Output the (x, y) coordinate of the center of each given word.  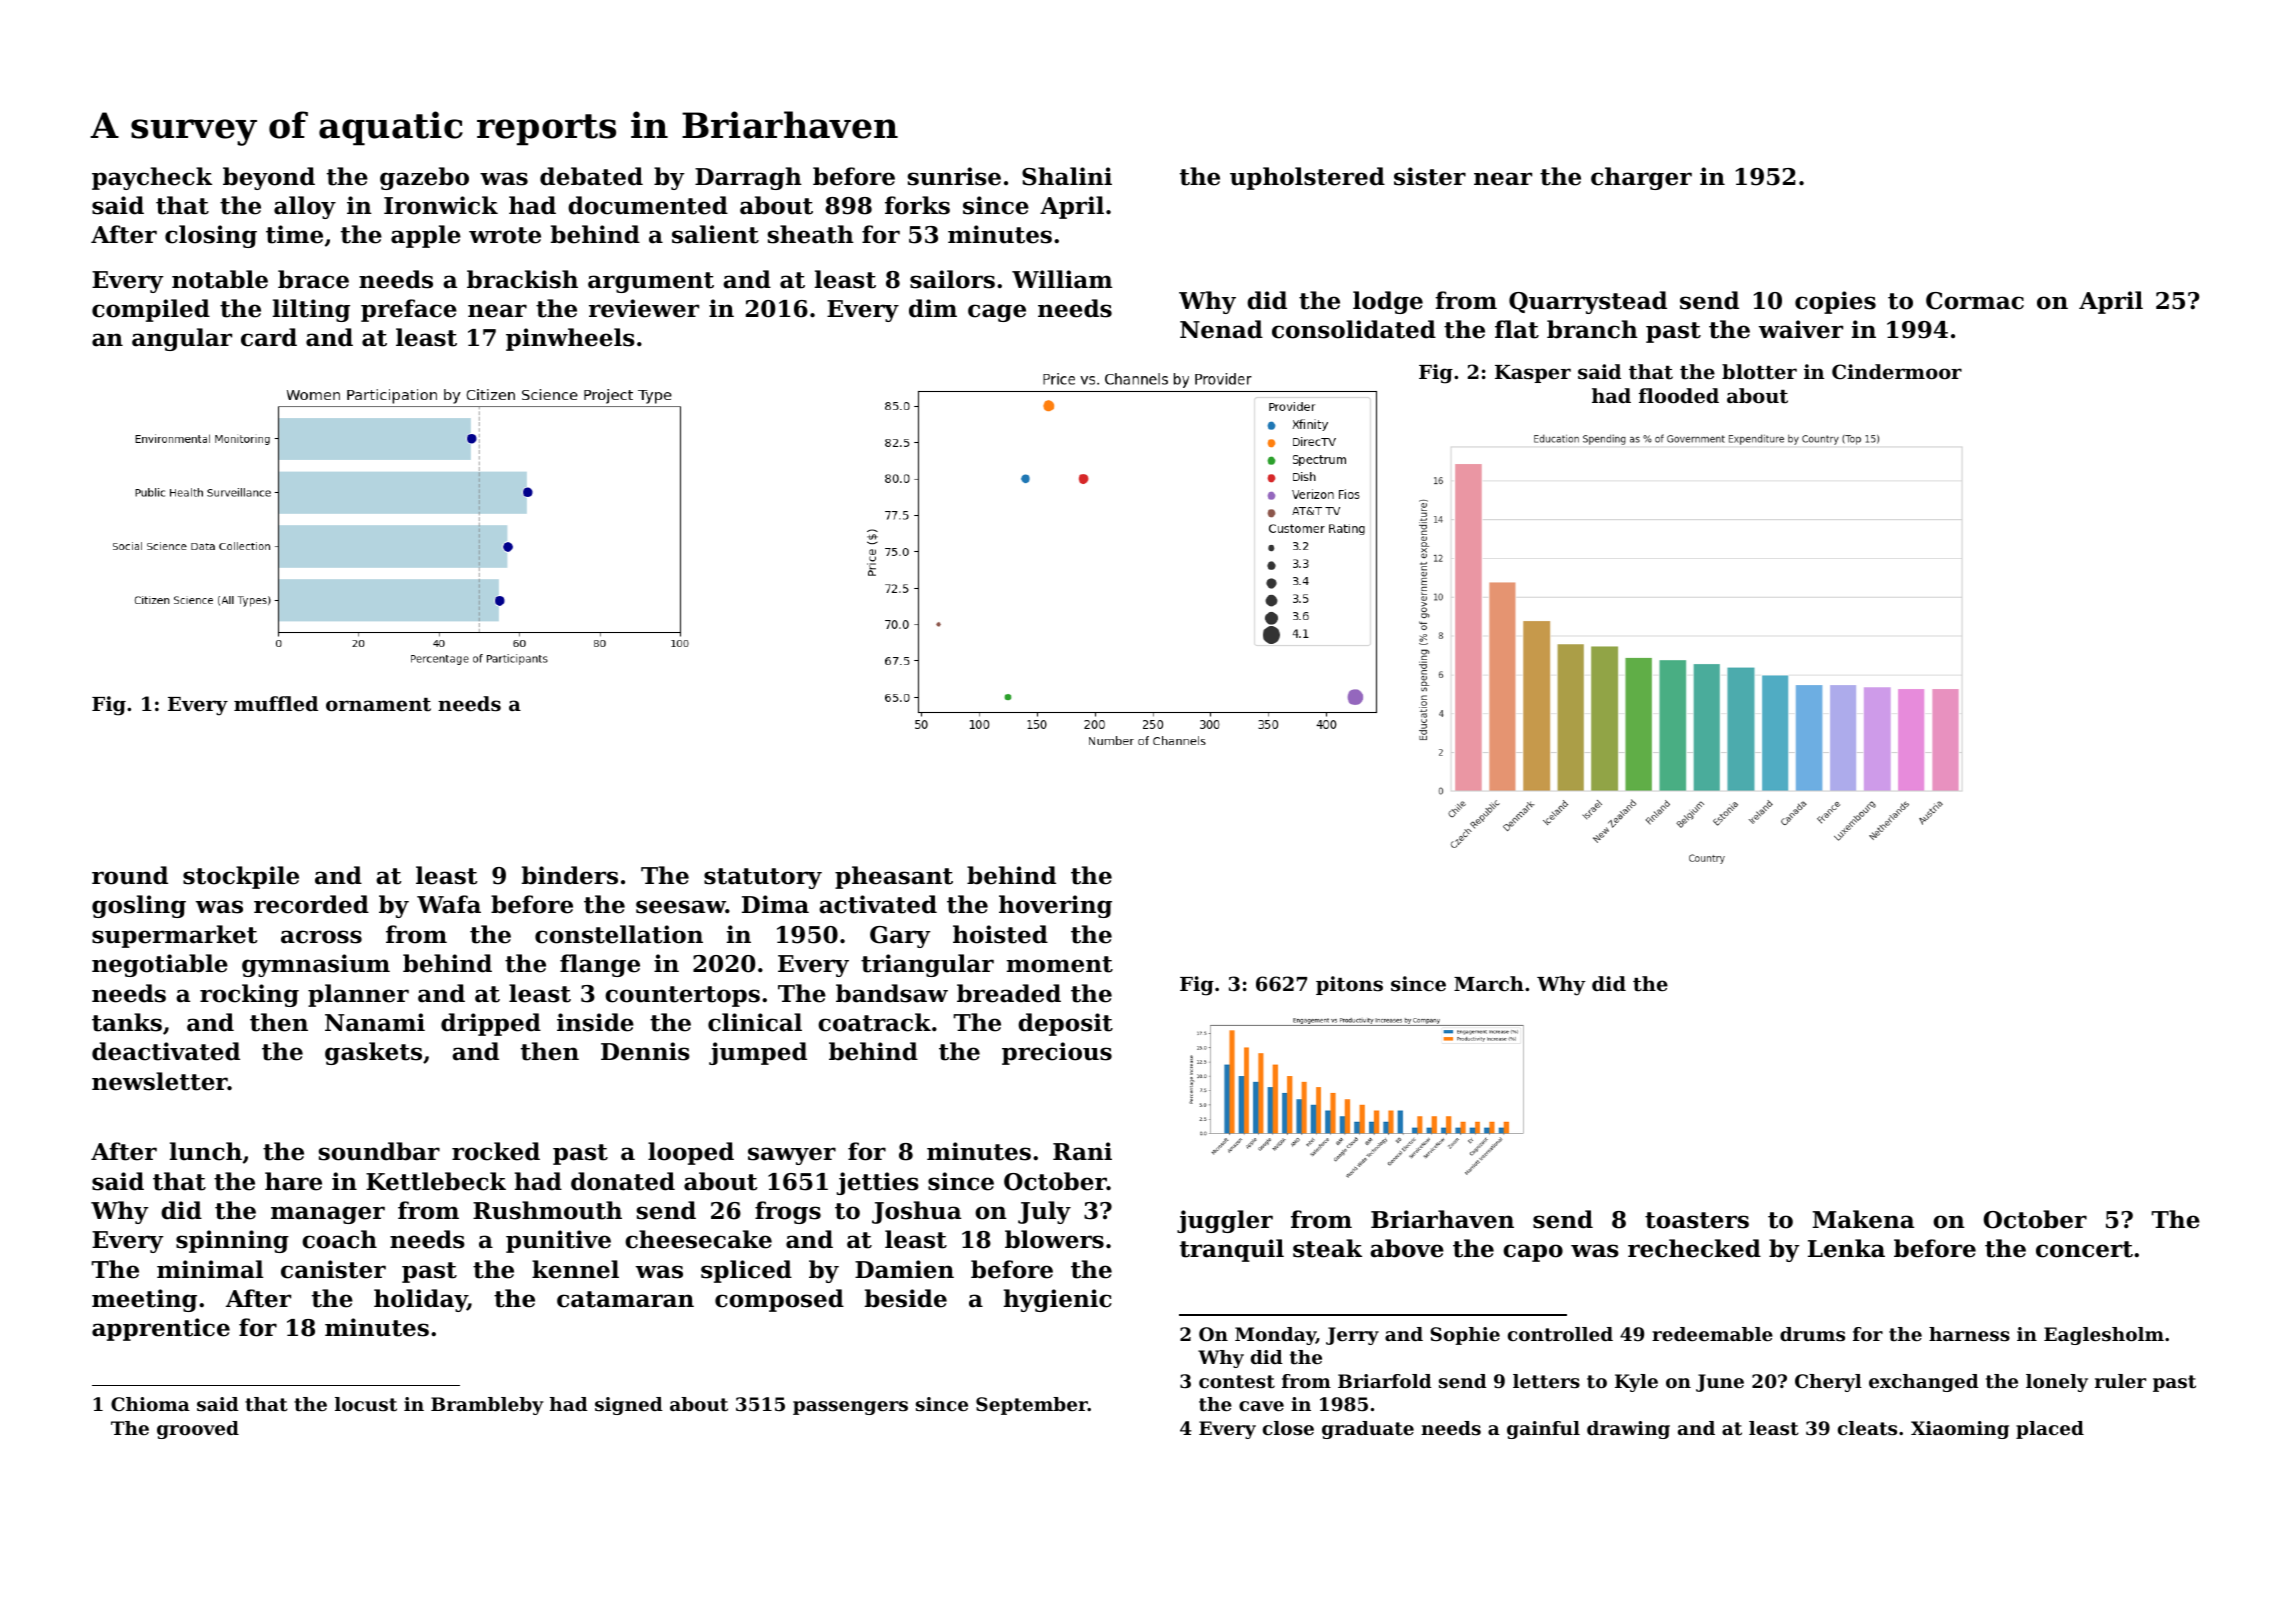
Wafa (449, 904)
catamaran (625, 1299)
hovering (1055, 906)
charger (1641, 178)
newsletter (160, 1081)
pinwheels (570, 339)
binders (570, 875)
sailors (952, 279)
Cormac (1975, 301)
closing (211, 236)
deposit (1065, 1024)
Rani (1082, 1151)
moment (1060, 964)
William (1062, 279)
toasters (1697, 1220)
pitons (1349, 985)
